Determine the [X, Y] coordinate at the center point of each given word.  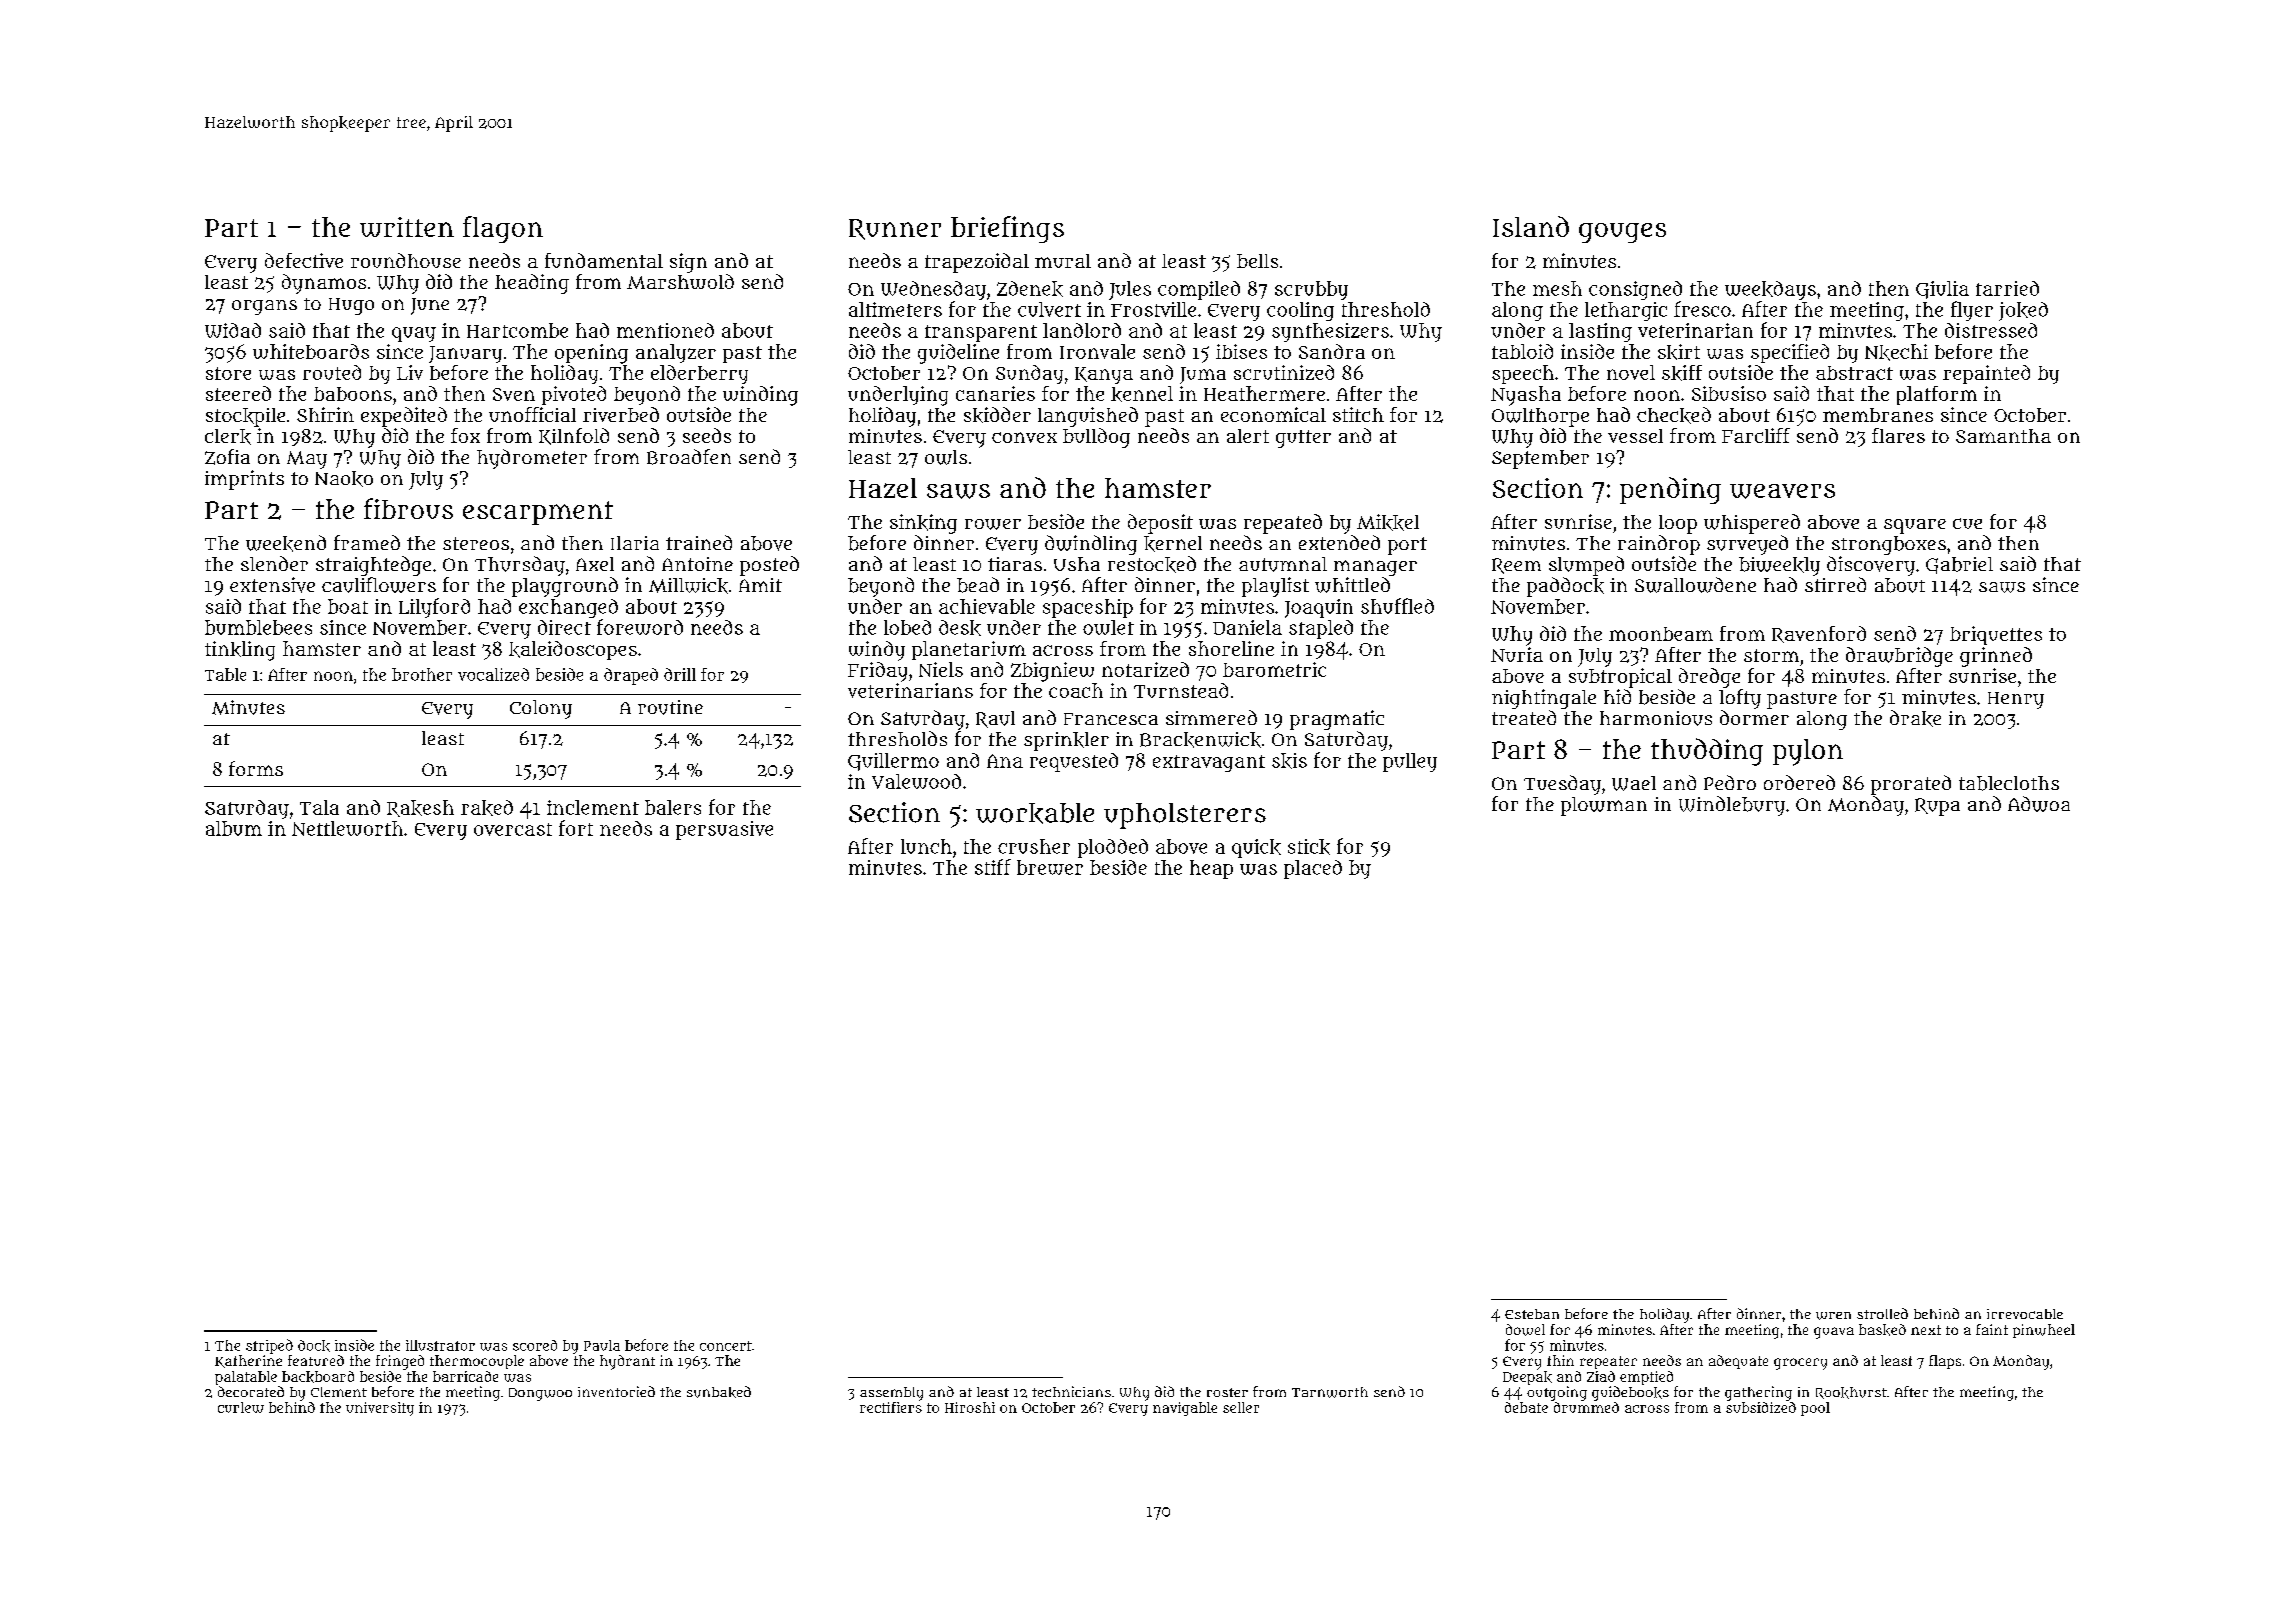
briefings [1007, 229]
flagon [503, 229]
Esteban [1532, 1314]
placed [1313, 869]
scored [535, 1345]
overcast [513, 829]
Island [1531, 226]
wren [1833, 1316]
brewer [1050, 867]
